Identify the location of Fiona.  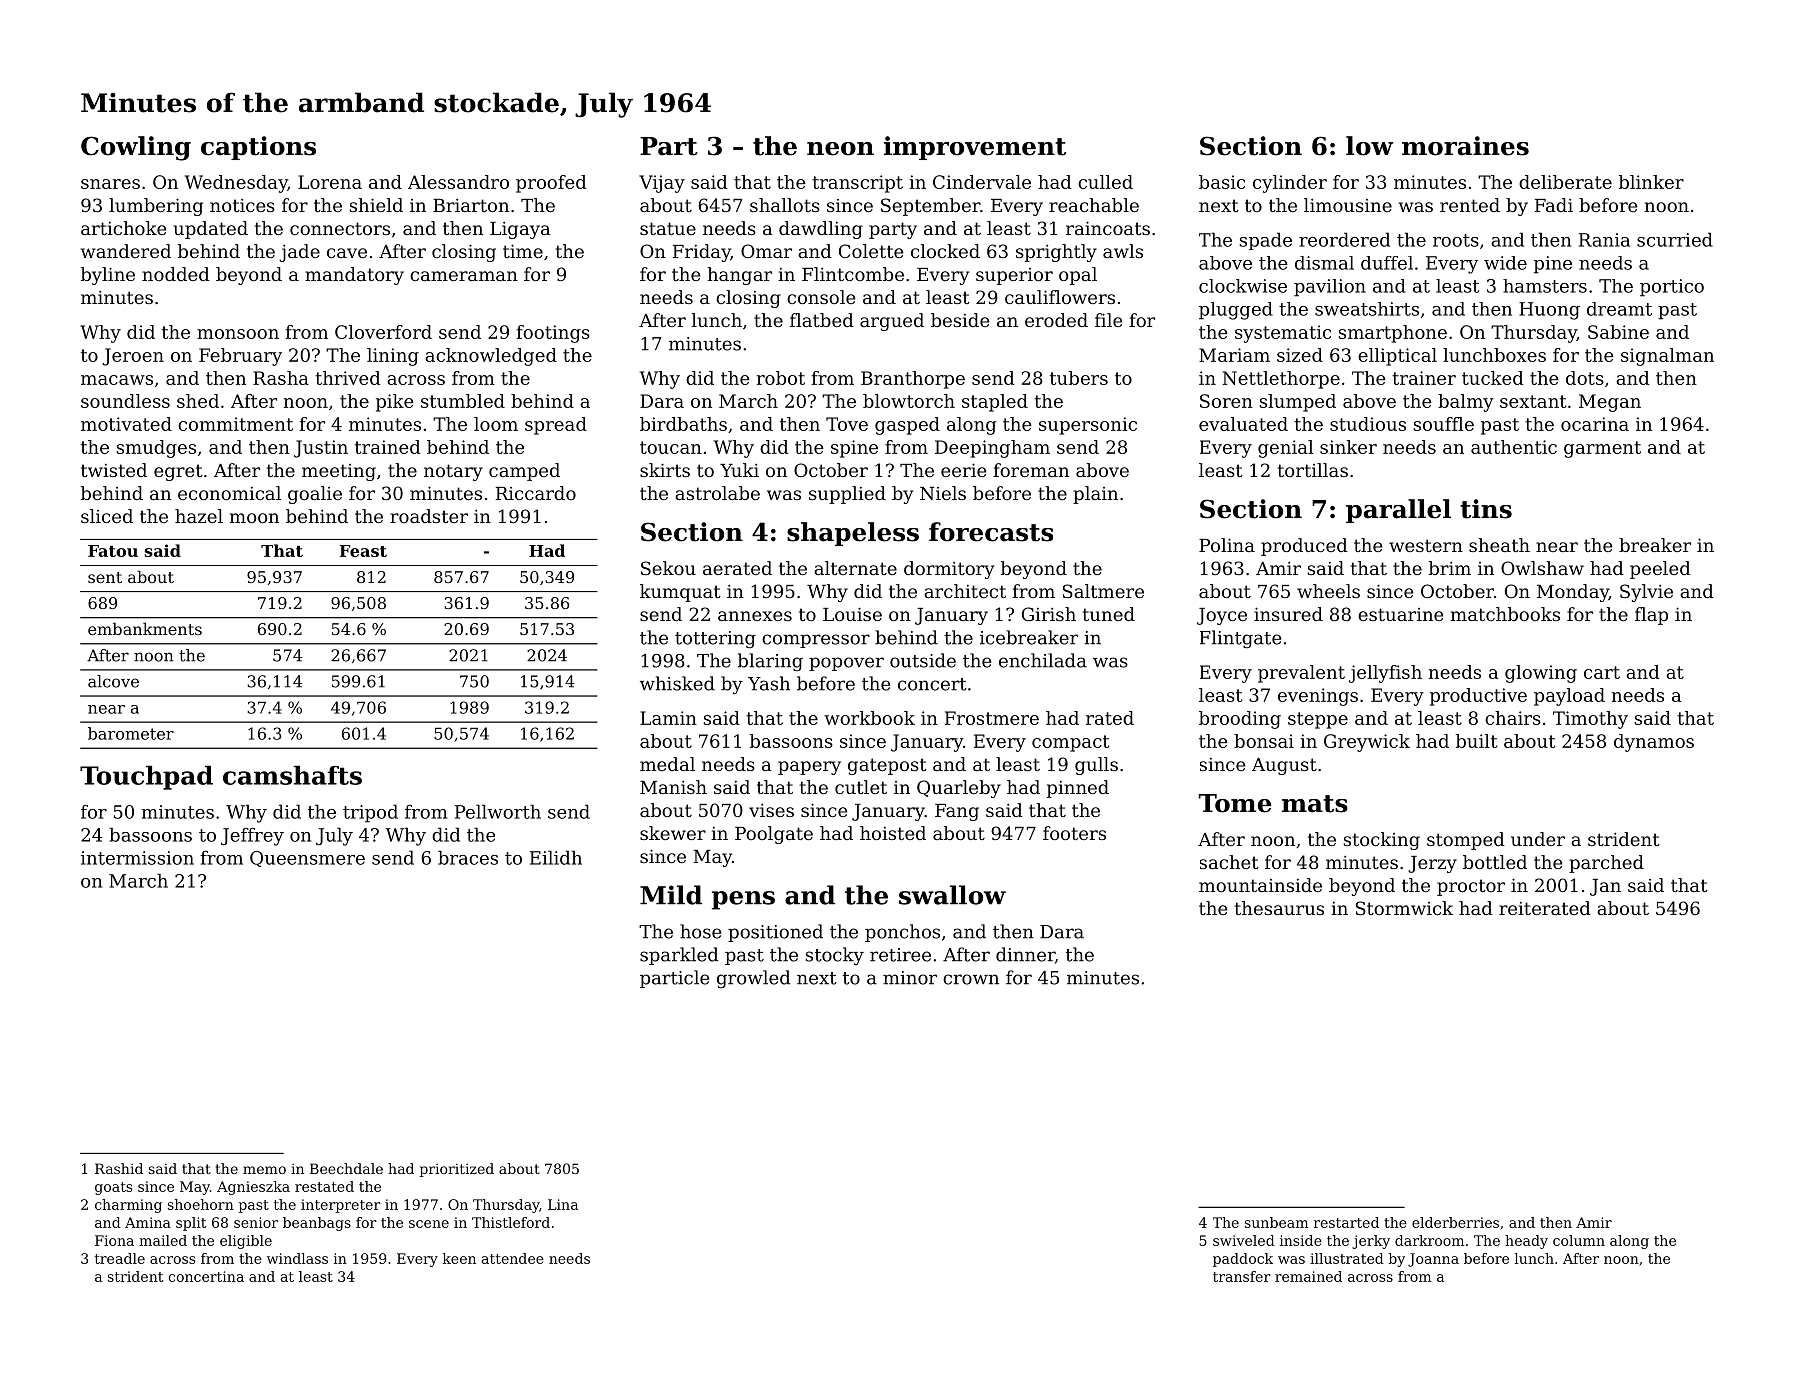
(114, 1240).
